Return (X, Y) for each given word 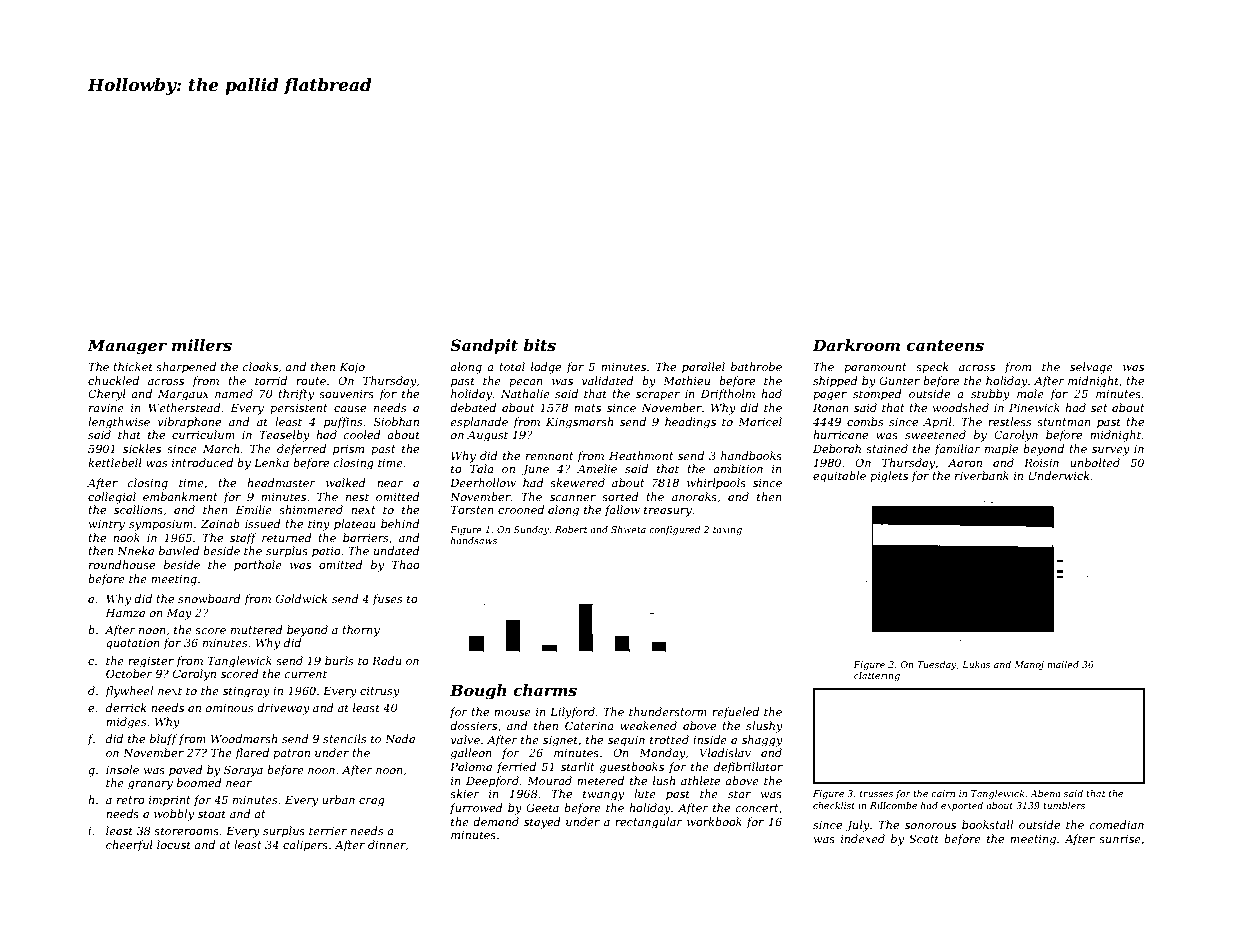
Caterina (589, 725)
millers (202, 345)
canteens (945, 345)
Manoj (1029, 665)
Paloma (471, 766)
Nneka (135, 550)
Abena (1045, 793)
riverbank (982, 475)
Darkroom (856, 345)
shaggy (762, 741)
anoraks (694, 496)
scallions (138, 509)
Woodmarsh (244, 738)
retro (131, 800)
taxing (727, 530)
